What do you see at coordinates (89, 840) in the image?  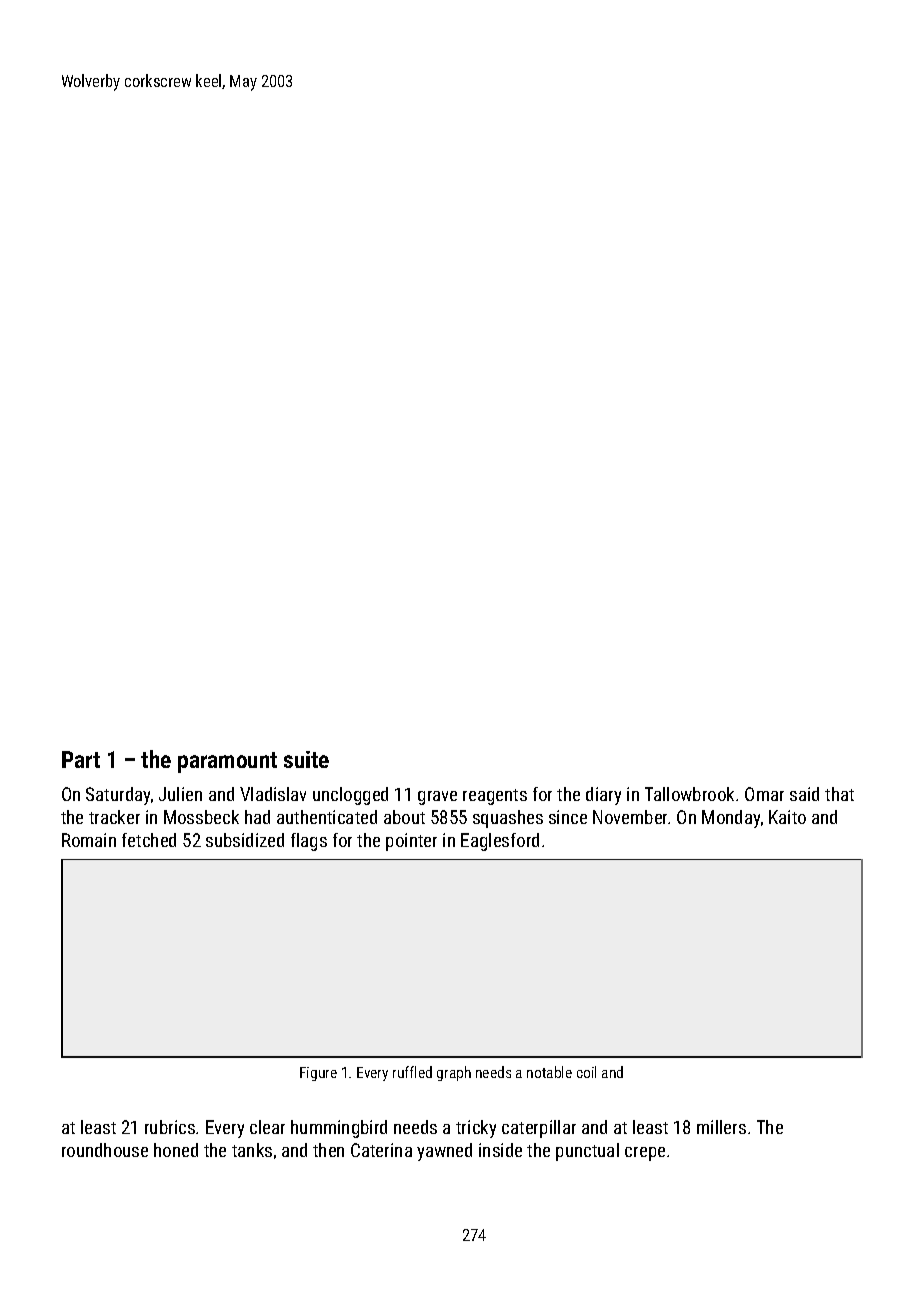 I see `Romain` at bounding box center [89, 840].
